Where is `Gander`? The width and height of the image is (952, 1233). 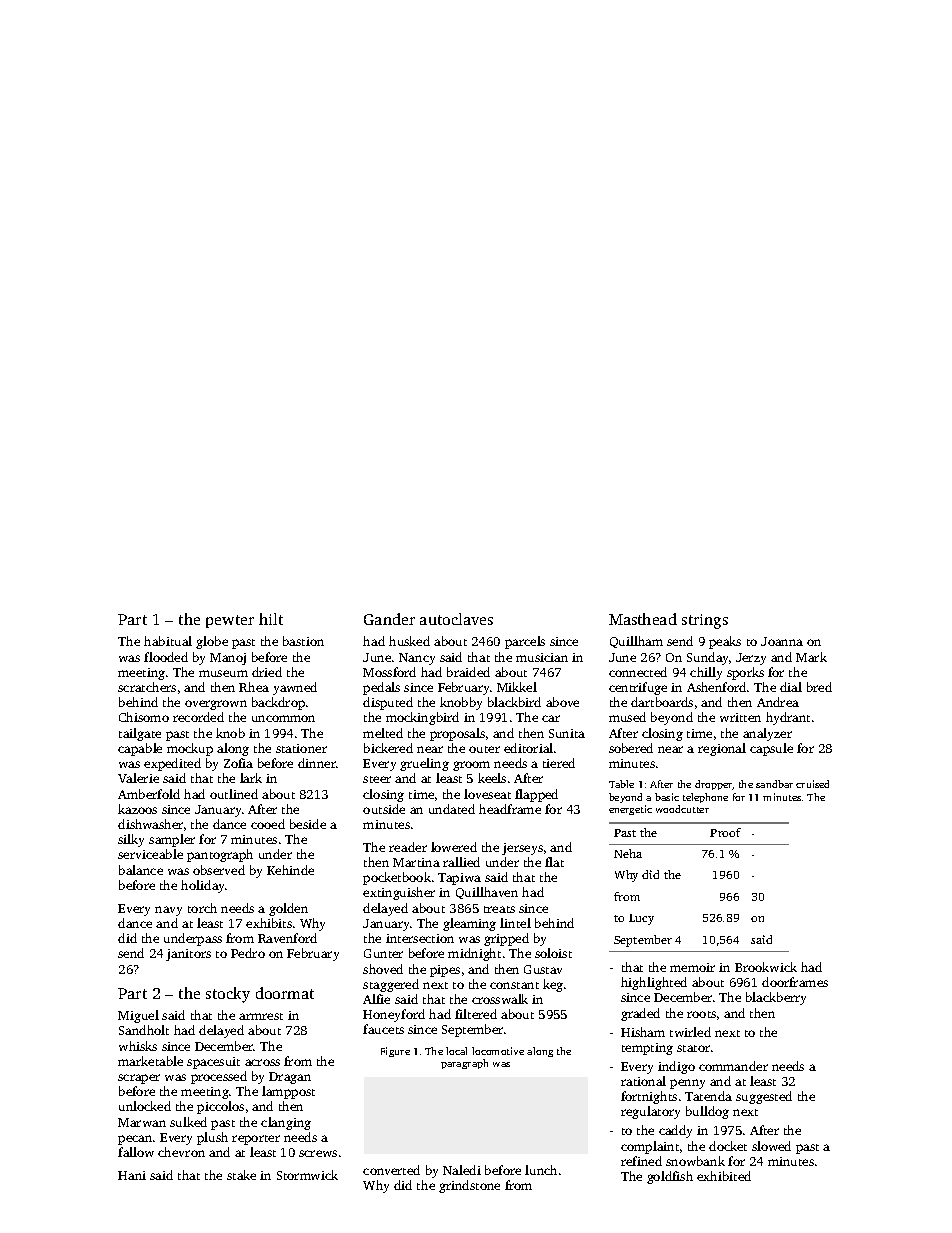
Gander is located at coordinates (389, 619).
